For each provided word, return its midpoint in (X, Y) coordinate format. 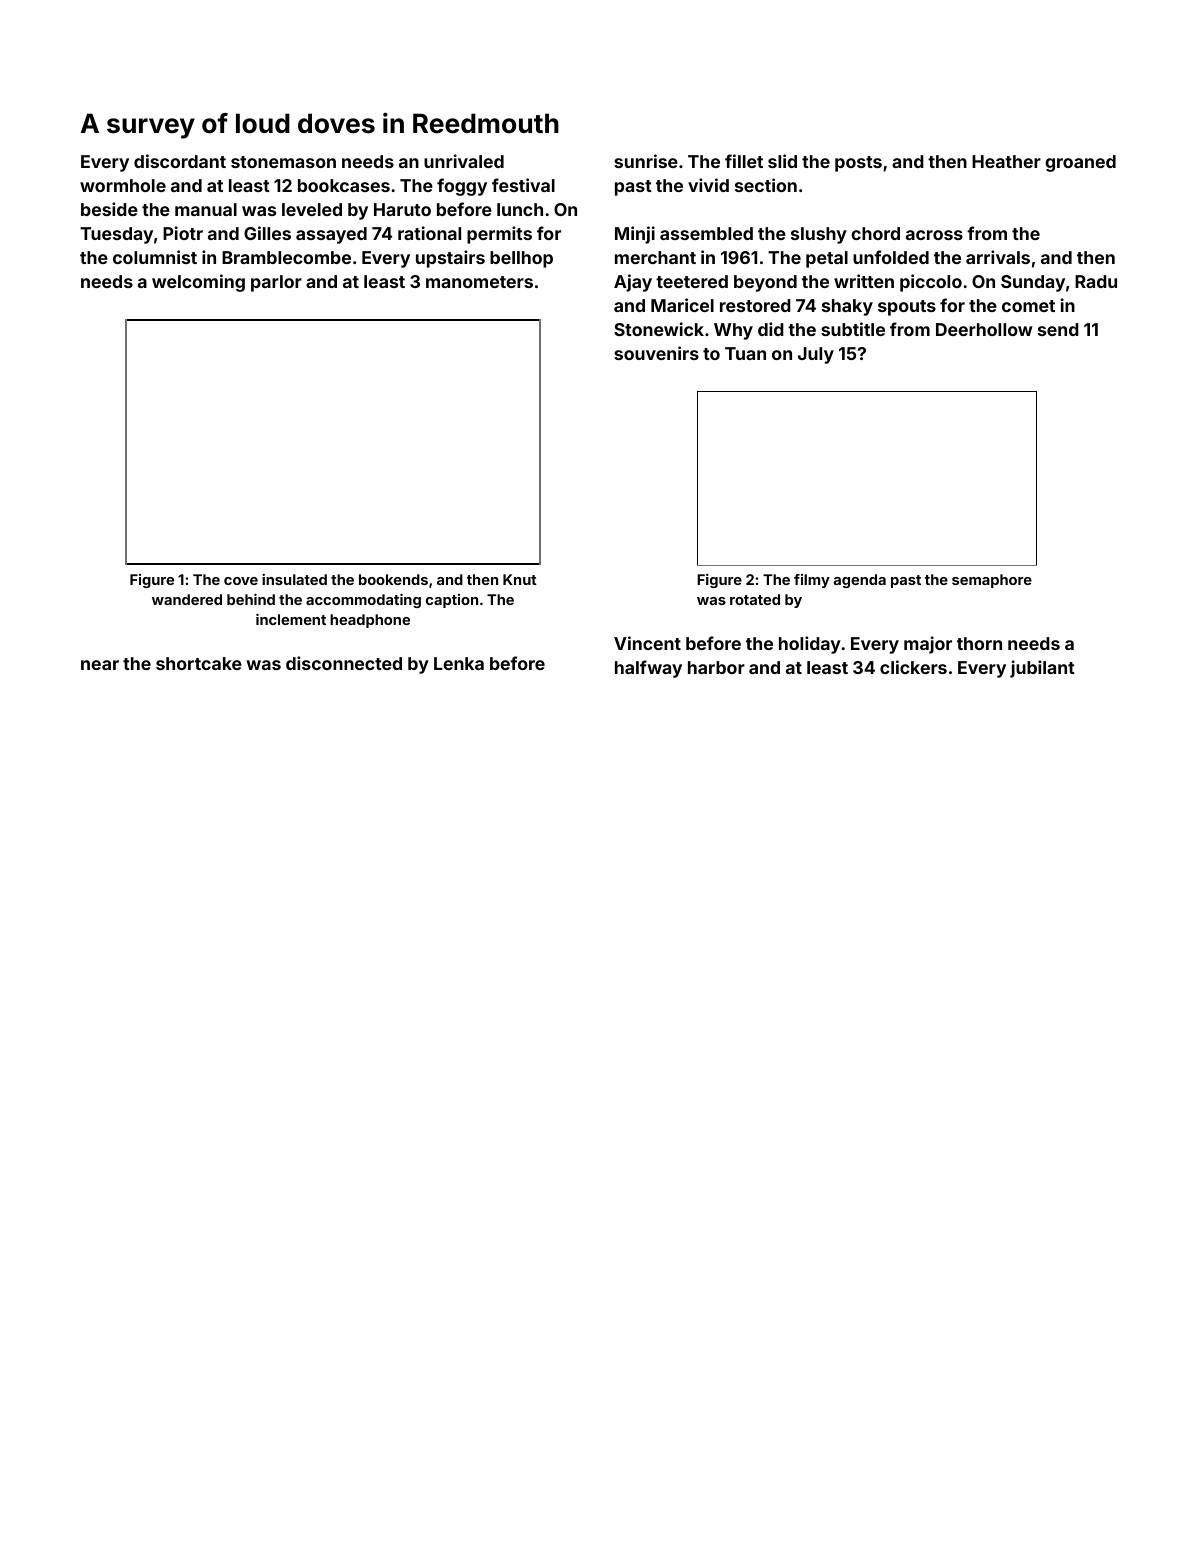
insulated (294, 579)
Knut (520, 579)
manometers (479, 282)
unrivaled (464, 161)
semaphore (992, 581)
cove (241, 581)
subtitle (853, 329)
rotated (755, 599)
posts (858, 164)
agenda (860, 581)
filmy (812, 581)
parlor (276, 283)
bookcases (344, 185)
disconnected (344, 663)
